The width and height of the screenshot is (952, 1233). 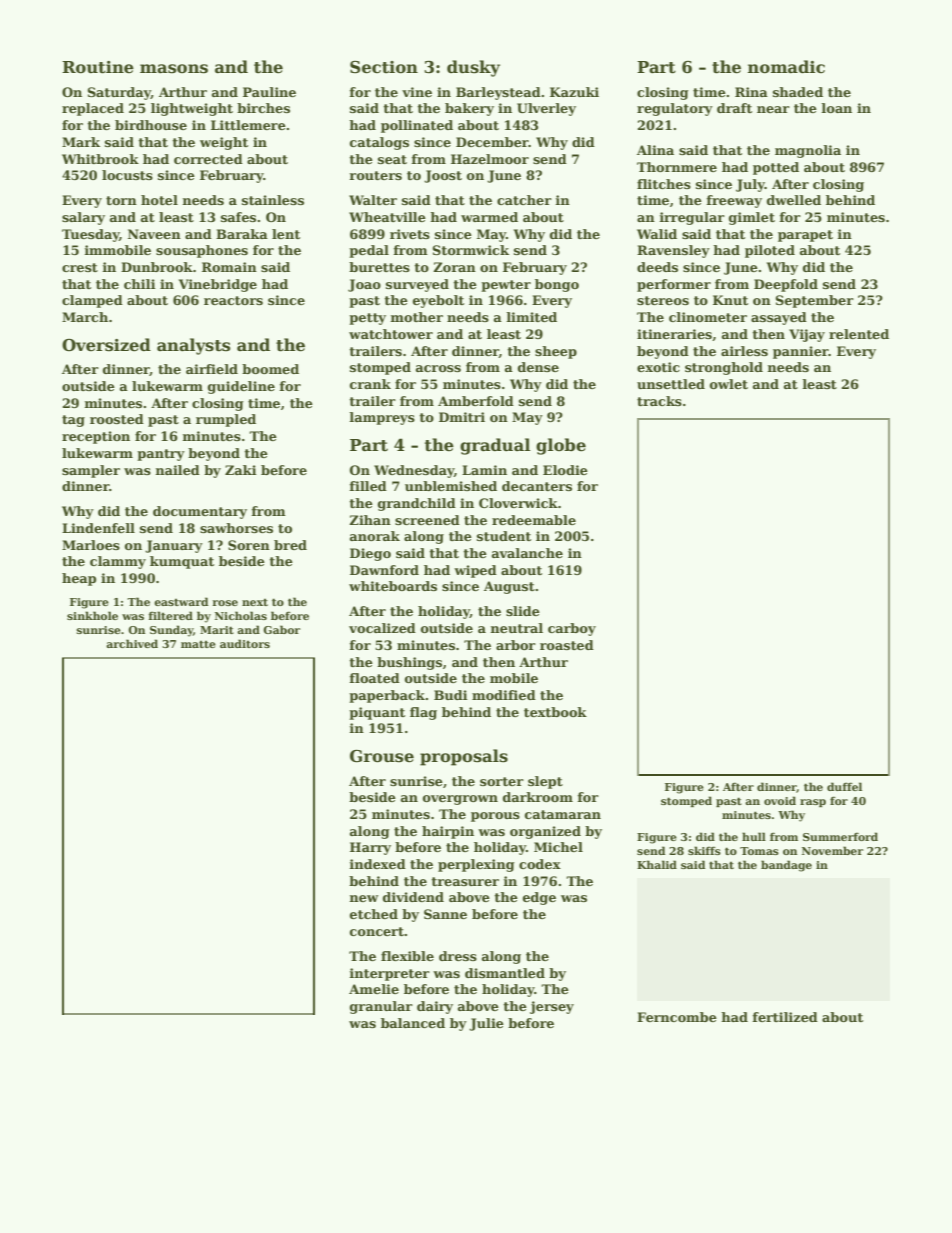 What do you see at coordinates (516, 645) in the screenshot?
I see `arbor` at bounding box center [516, 645].
